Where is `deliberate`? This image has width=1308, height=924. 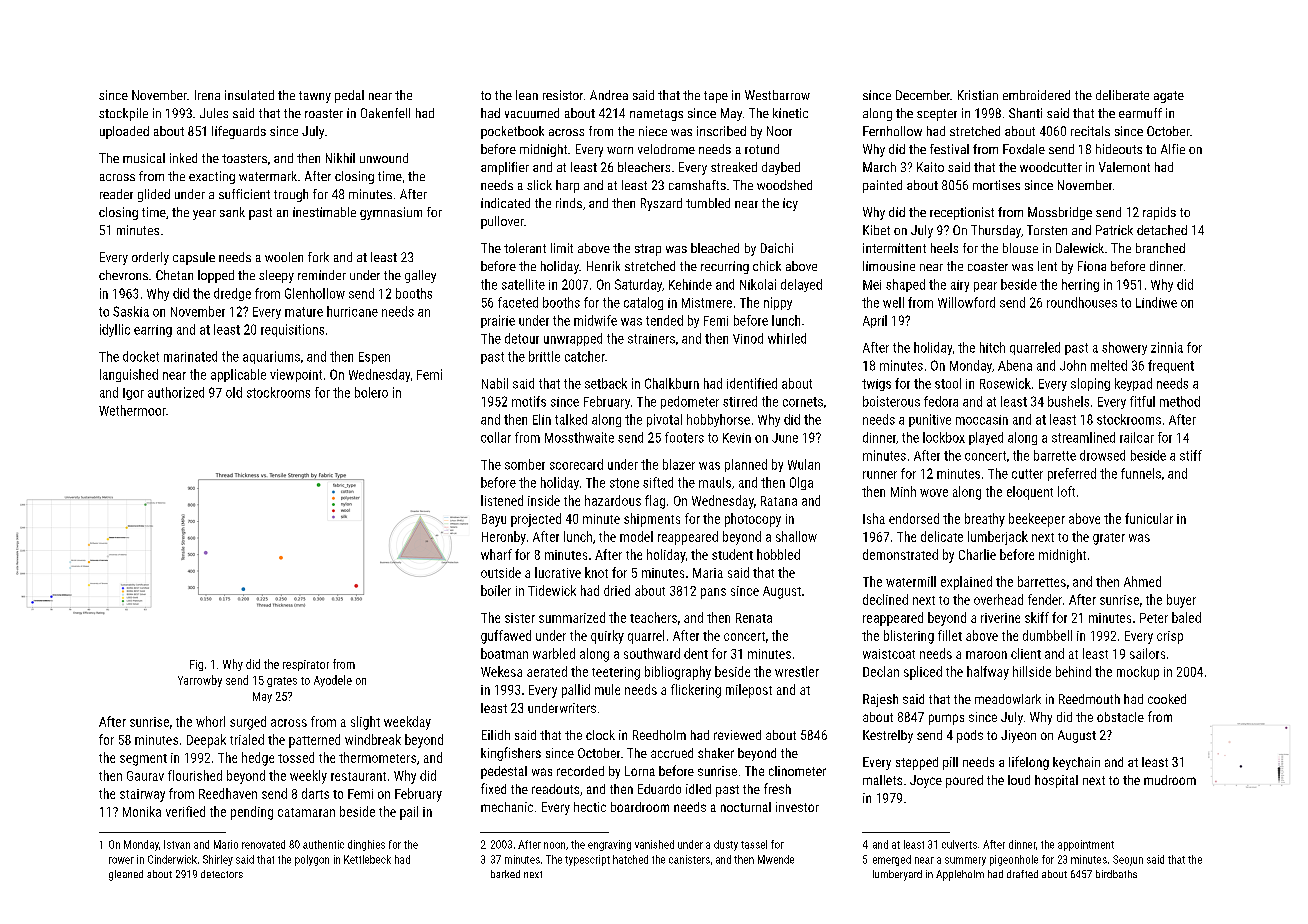 deliberate is located at coordinates (1122, 95).
